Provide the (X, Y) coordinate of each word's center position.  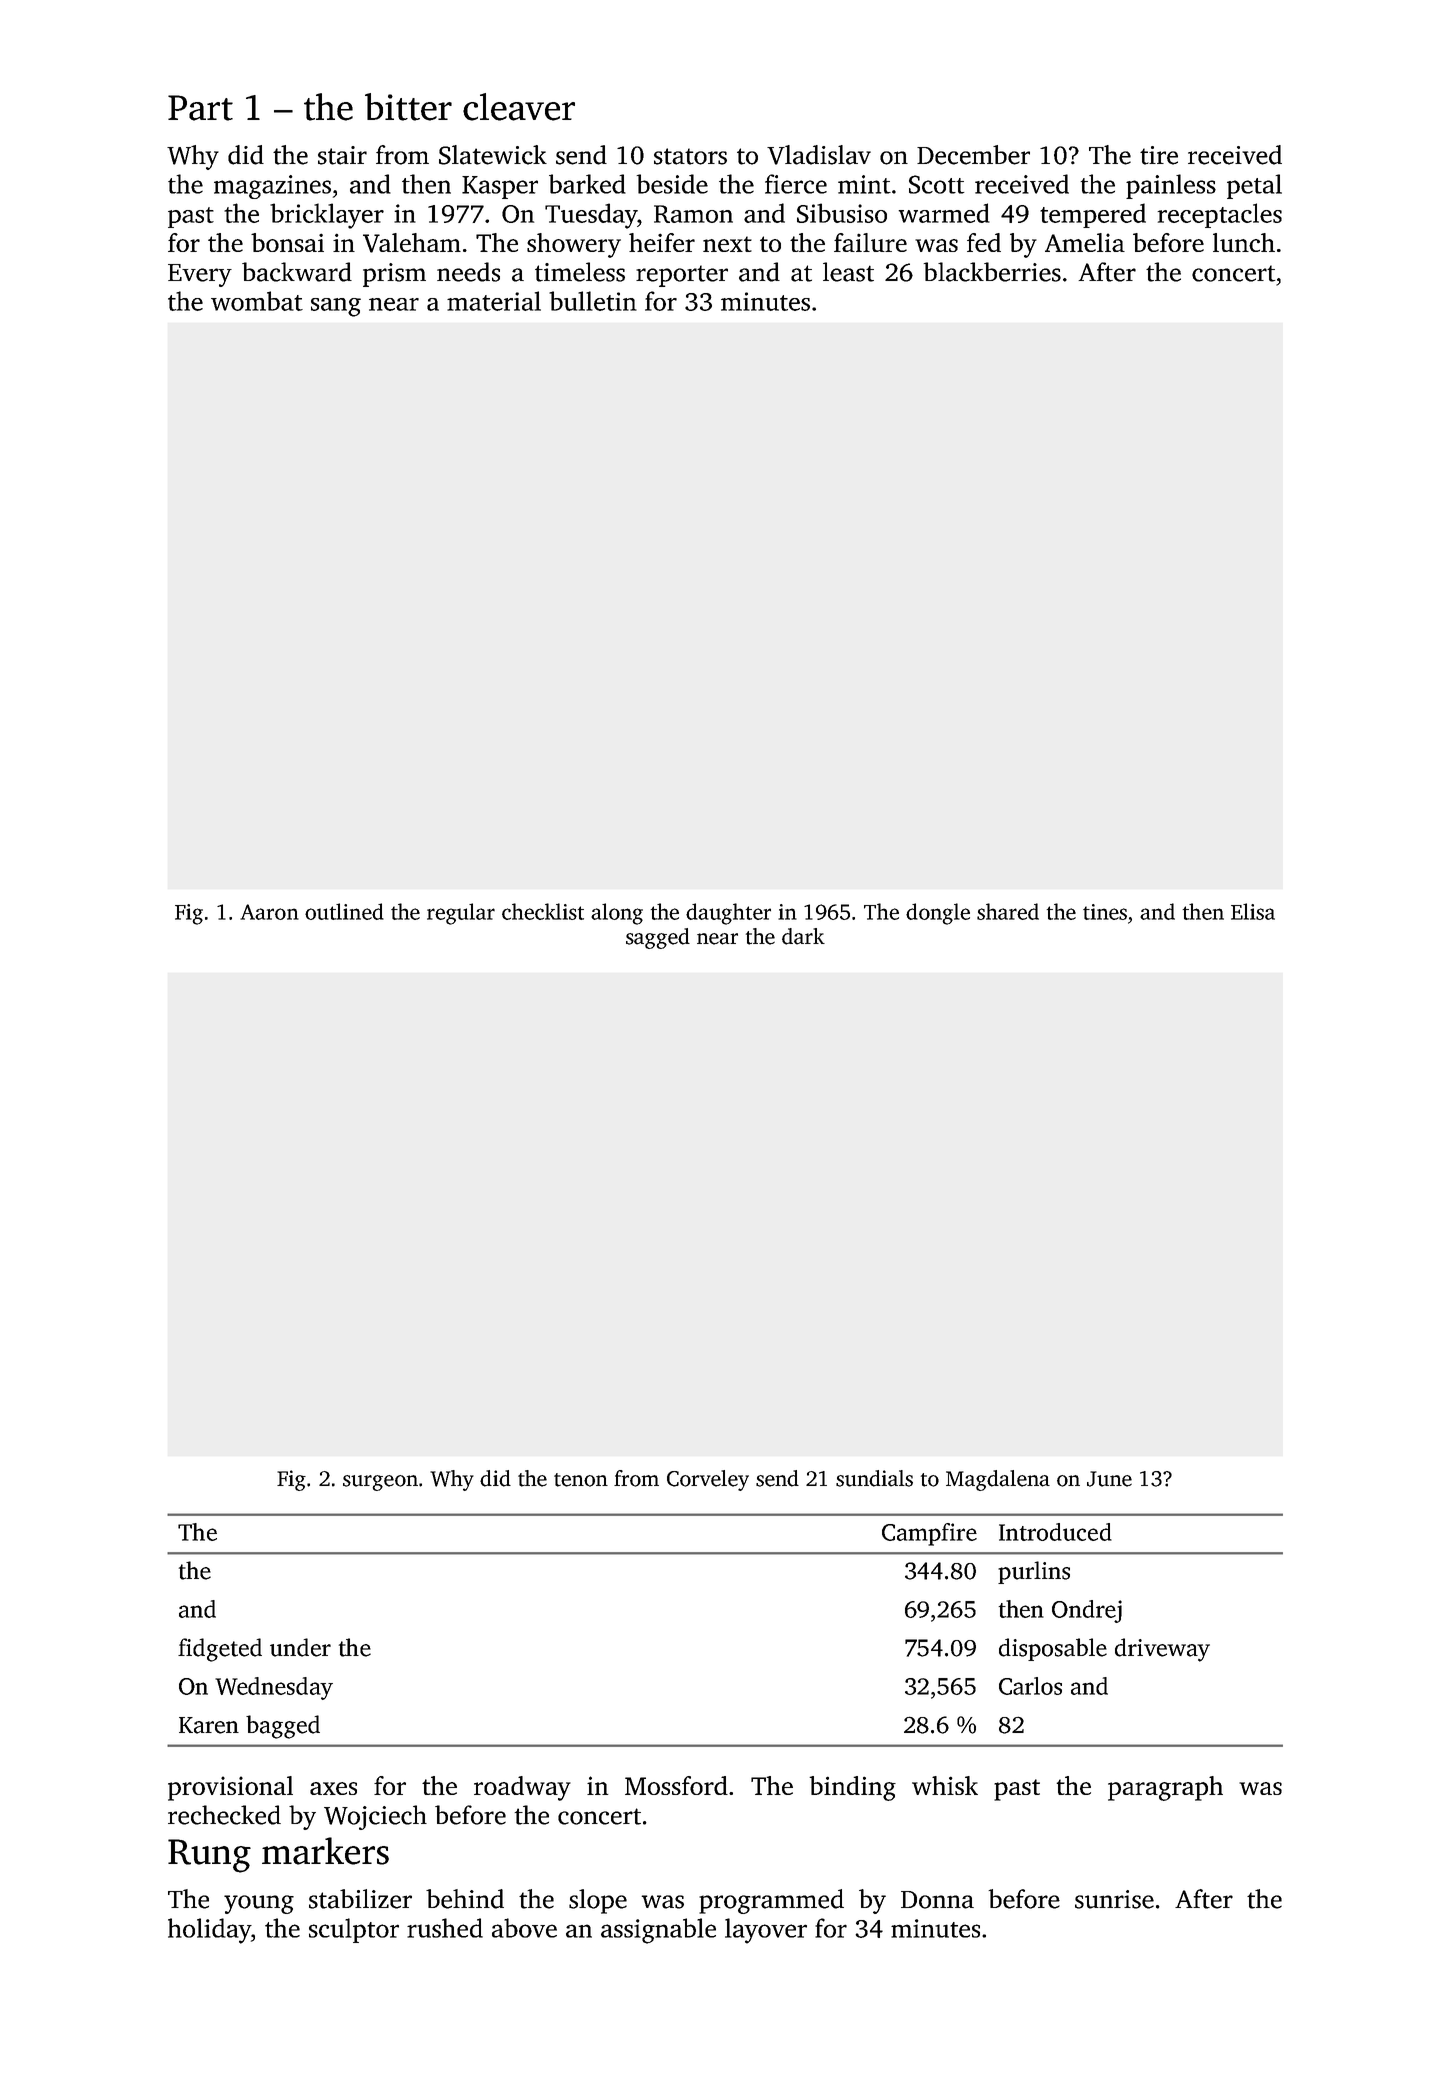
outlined (344, 911)
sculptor (354, 1930)
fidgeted (220, 1650)
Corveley (708, 1480)
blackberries (992, 272)
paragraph (1165, 1788)
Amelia (1085, 242)
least (848, 272)
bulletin (593, 301)
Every (200, 275)
